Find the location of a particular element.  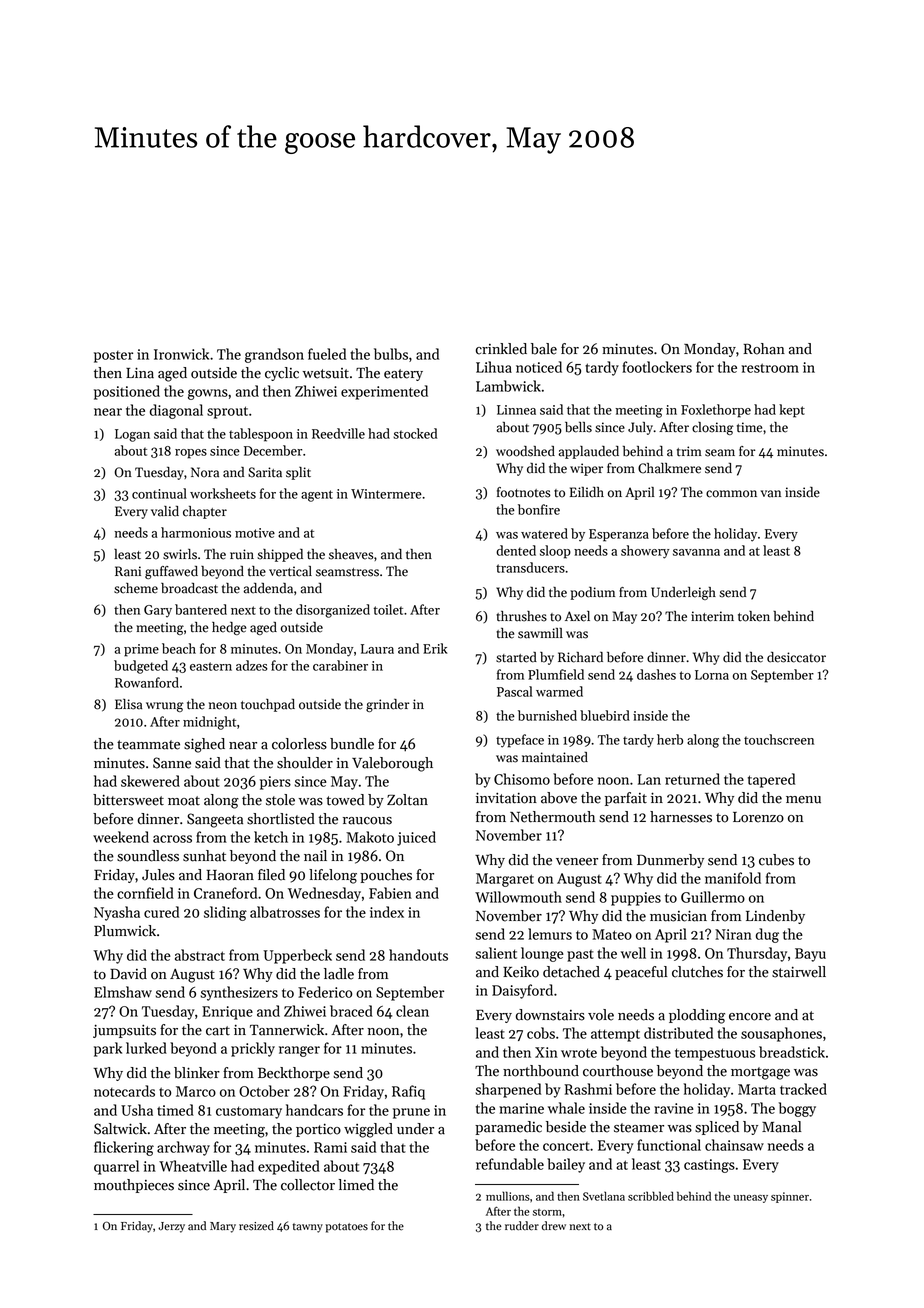

cart is located at coordinates (218, 1031).
